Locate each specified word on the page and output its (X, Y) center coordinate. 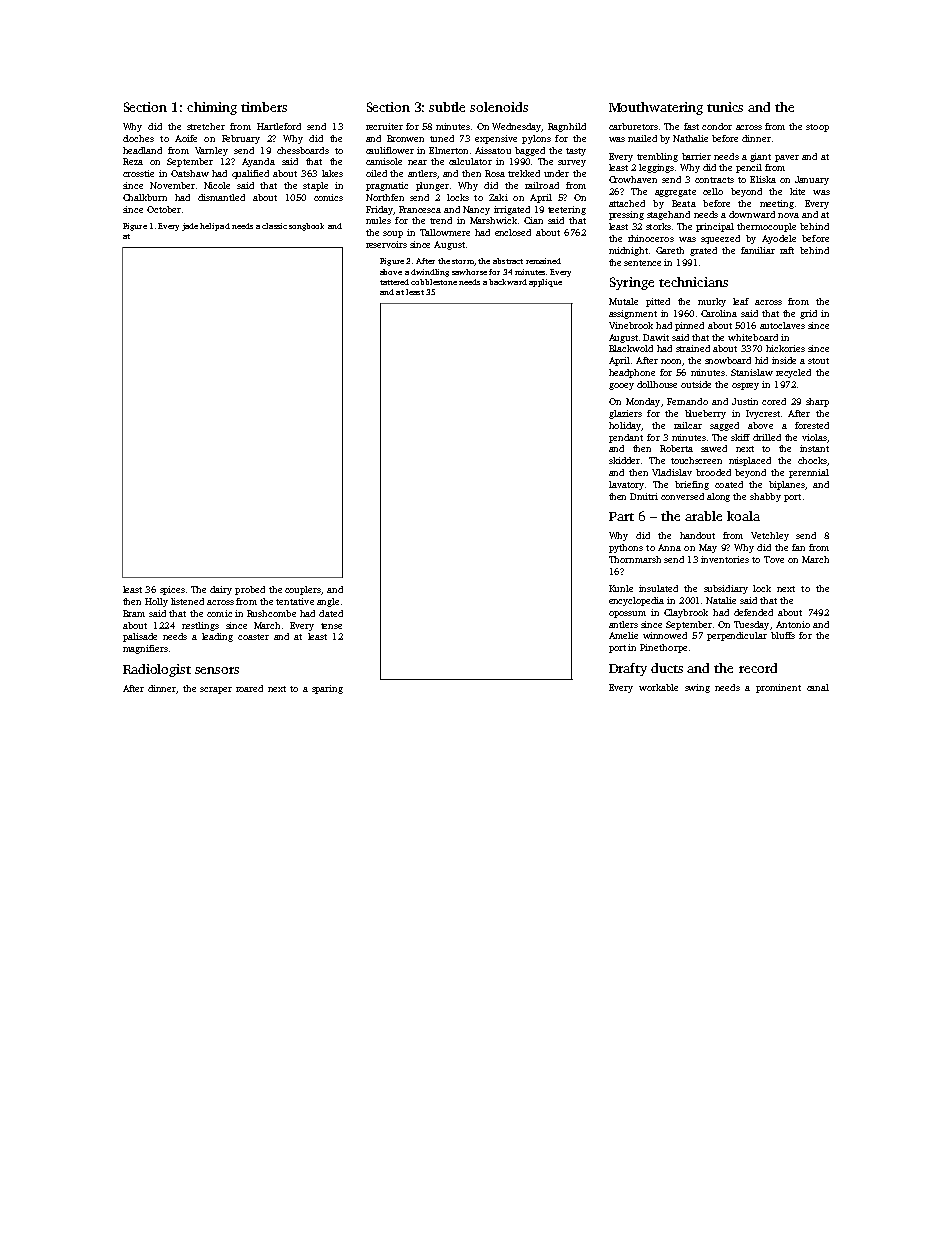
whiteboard (753, 337)
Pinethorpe (663, 648)
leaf (741, 301)
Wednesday (517, 127)
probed (250, 590)
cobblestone (434, 282)
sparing (327, 689)
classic (274, 226)
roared (249, 688)
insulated (658, 588)
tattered (394, 282)
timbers (264, 107)
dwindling (430, 273)
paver (787, 158)
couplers (303, 590)
